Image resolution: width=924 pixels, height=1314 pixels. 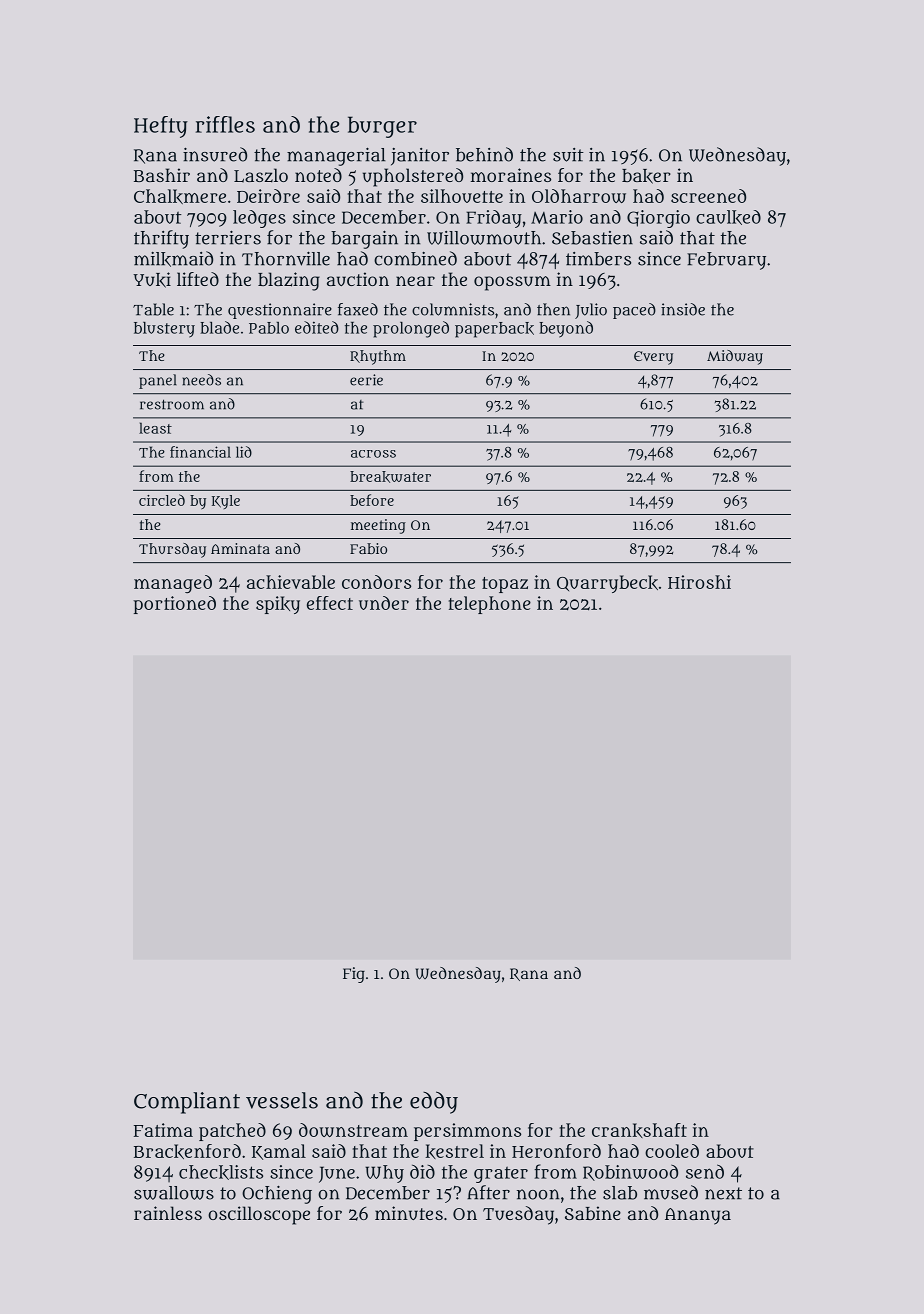 I want to click on topaz, so click(x=505, y=585).
